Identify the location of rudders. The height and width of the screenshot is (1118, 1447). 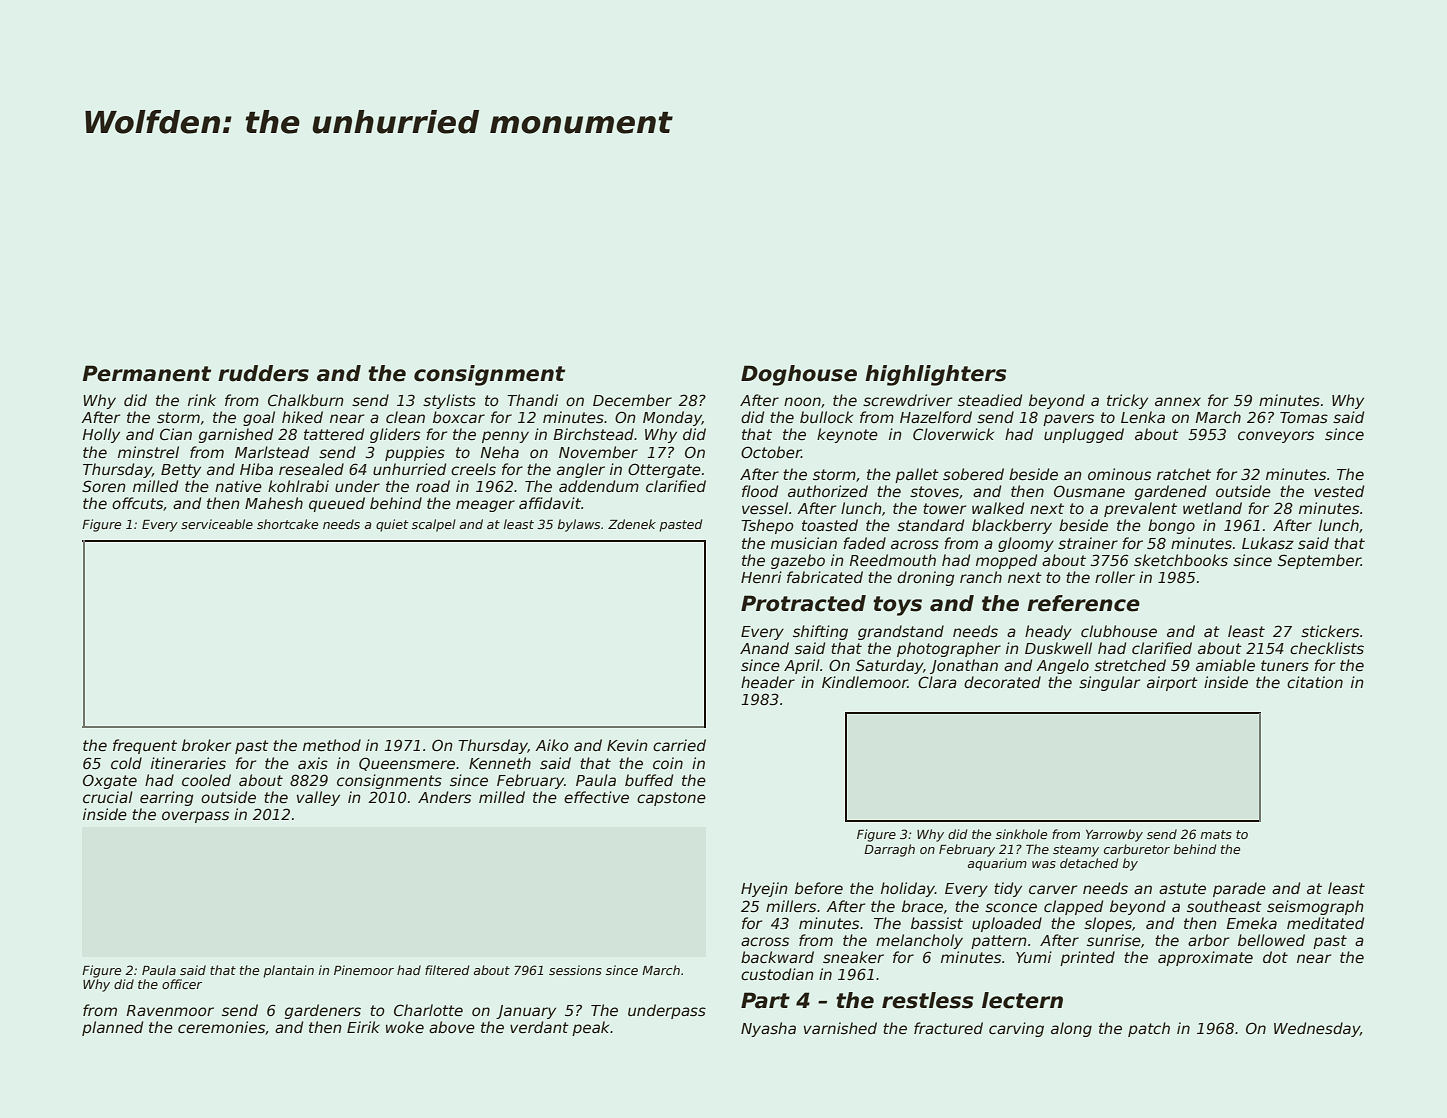
(263, 373).
